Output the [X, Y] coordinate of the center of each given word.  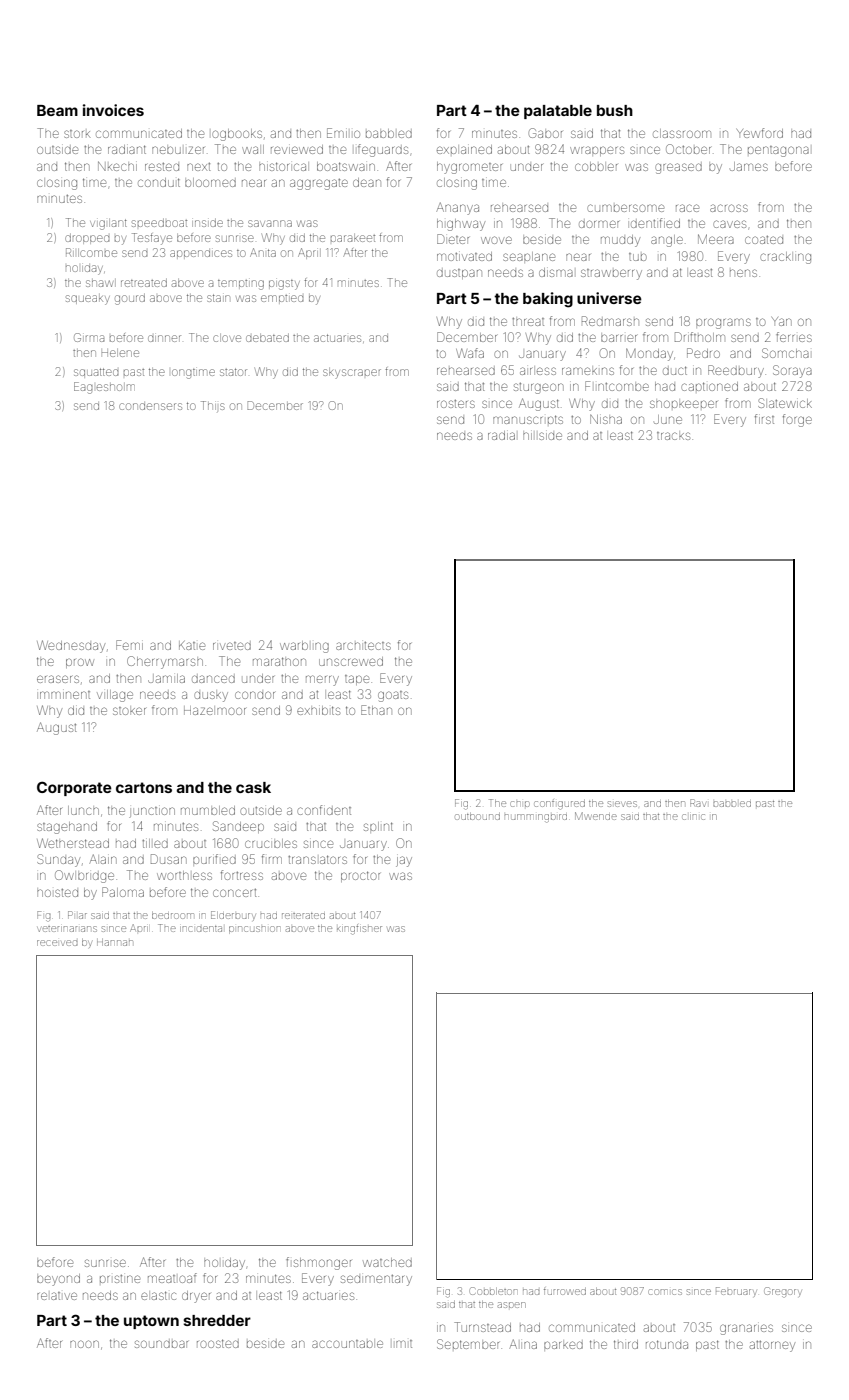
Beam [57, 110]
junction [152, 812]
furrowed [565, 1291]
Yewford [760, 133]
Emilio [343, 133]
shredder [217, 1320]
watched [387, 1262]
